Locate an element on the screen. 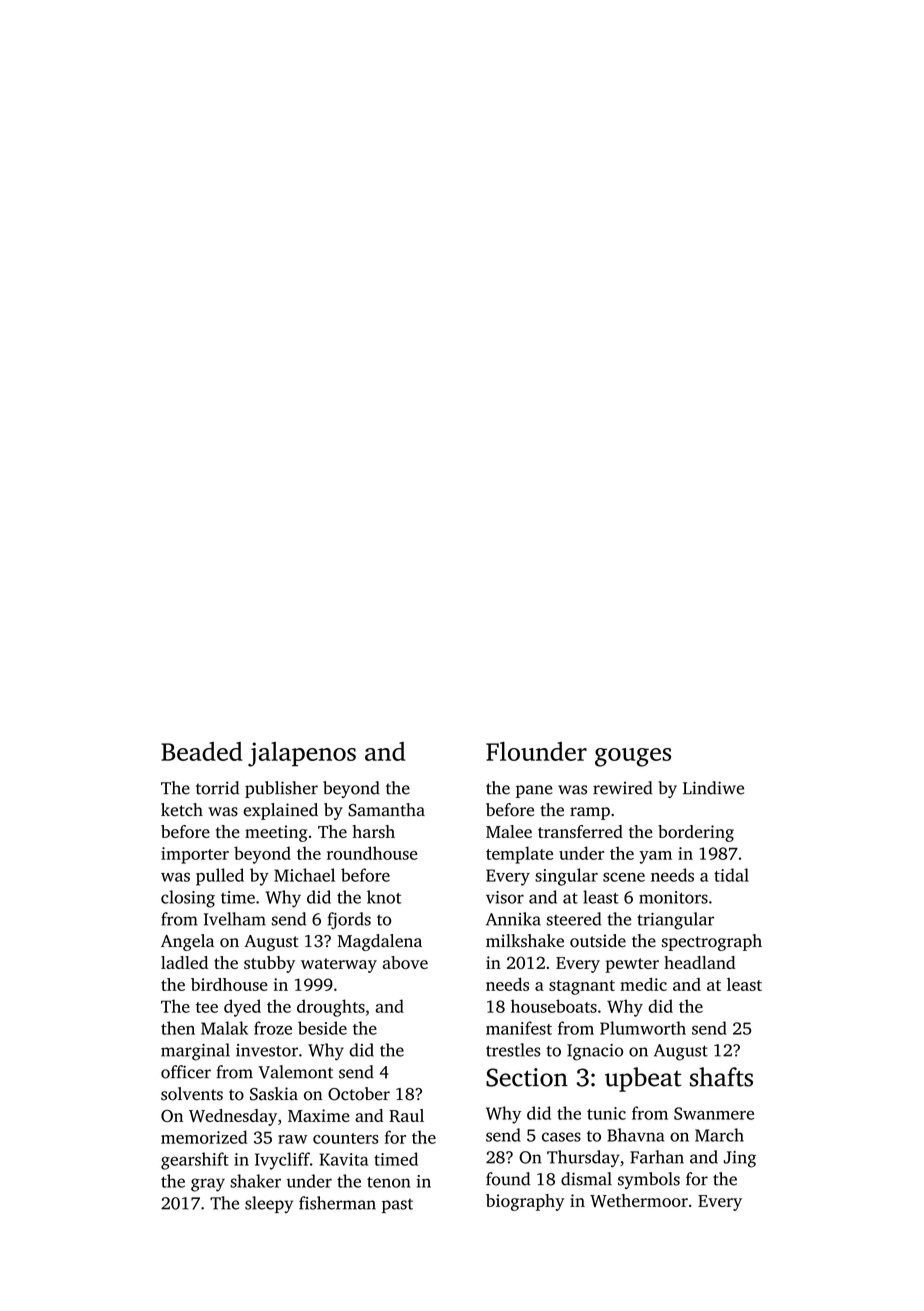 The height and width of the screenshot is (1311, 924). singular is located at coordinates (566, 877).
